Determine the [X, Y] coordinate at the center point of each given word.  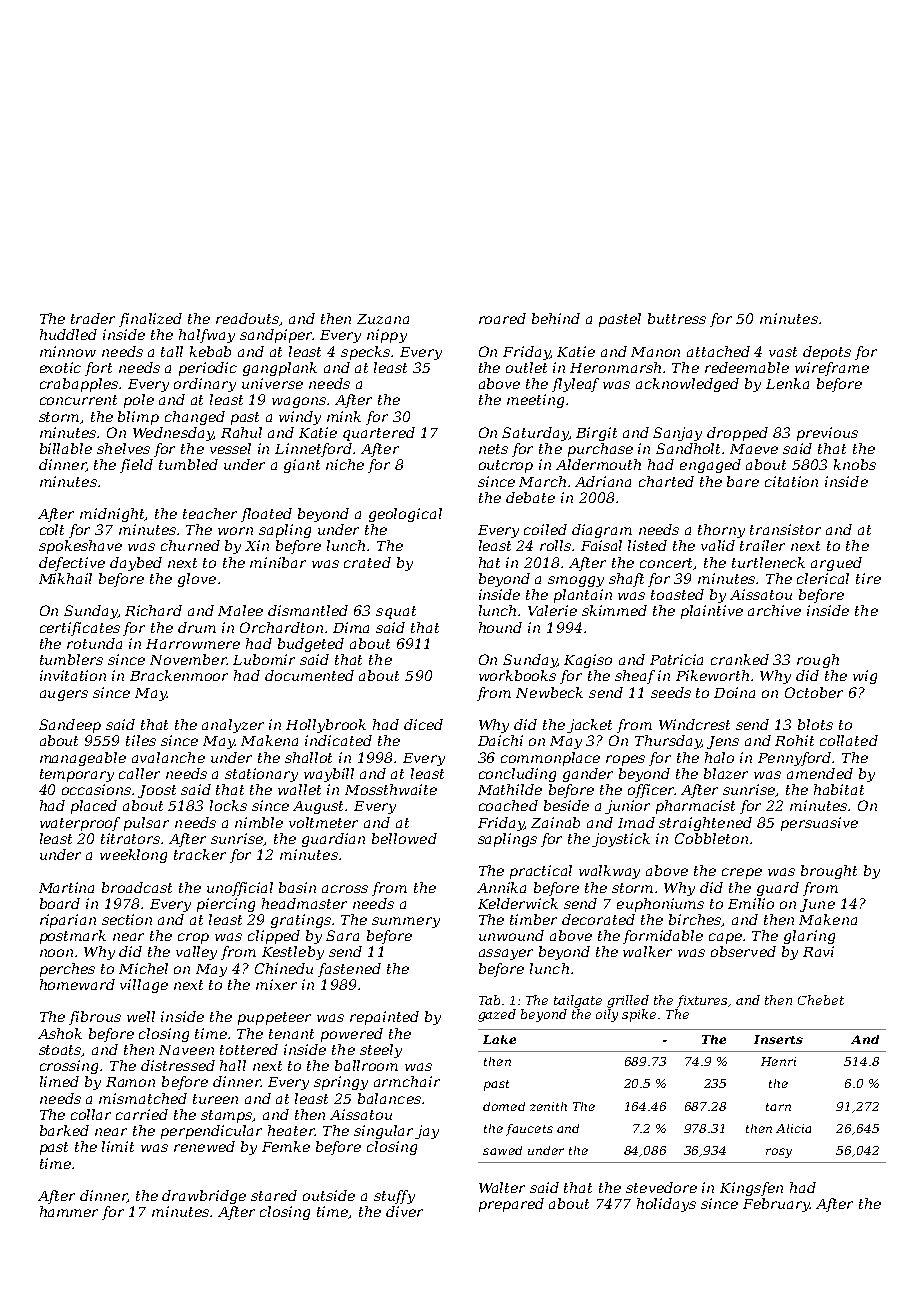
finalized [150, 320]
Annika [501, 887]
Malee [240, 610]
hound [500, 627]
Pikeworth [712, 675]
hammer [69, 1211]
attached [718, 351]
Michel [143, 968]
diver [404, 1211]
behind [556, 318]
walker [647, 951]
